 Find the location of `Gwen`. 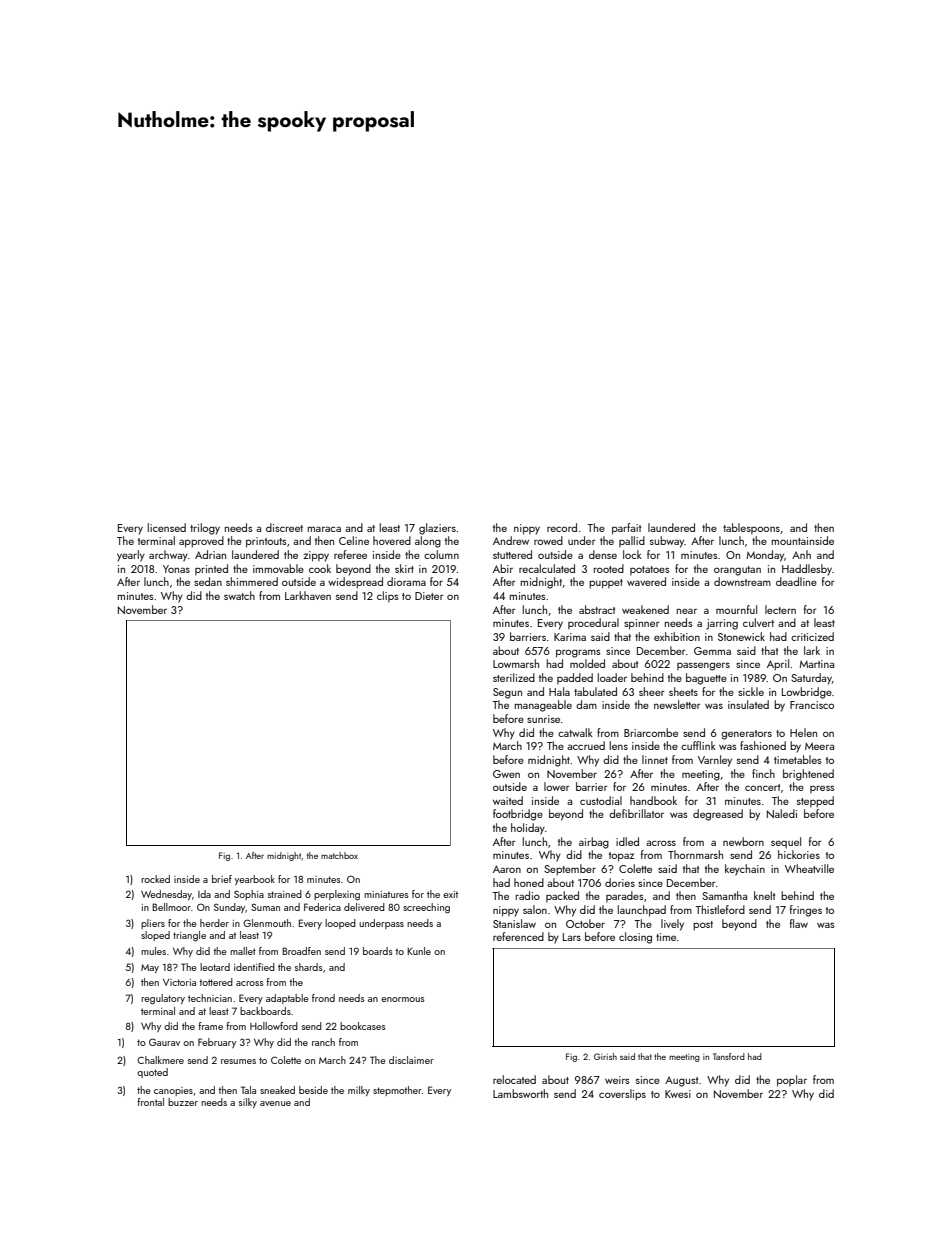

Gwen is located at coordinates (506, 774).
